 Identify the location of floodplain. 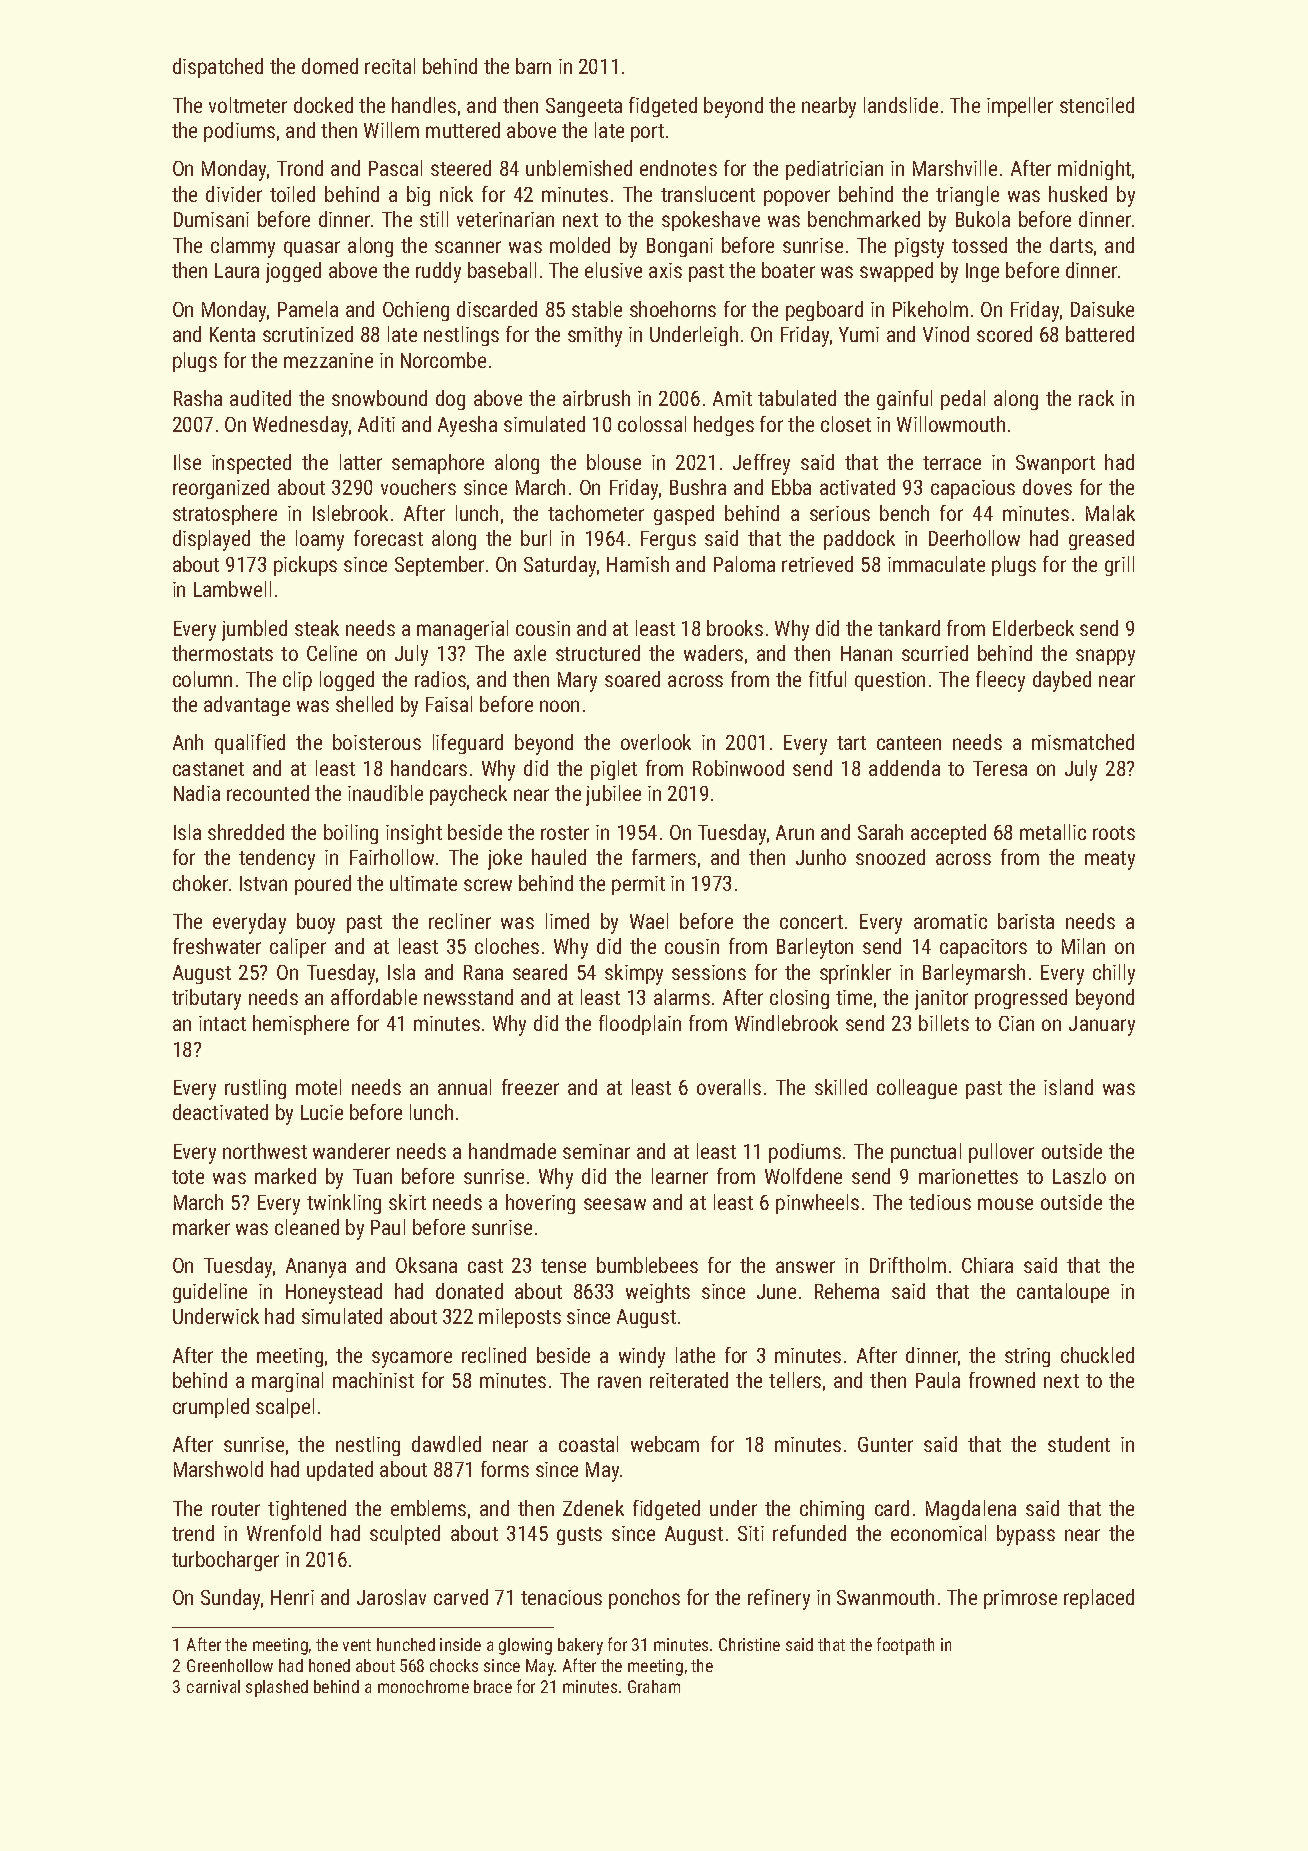
(640, 1025).
